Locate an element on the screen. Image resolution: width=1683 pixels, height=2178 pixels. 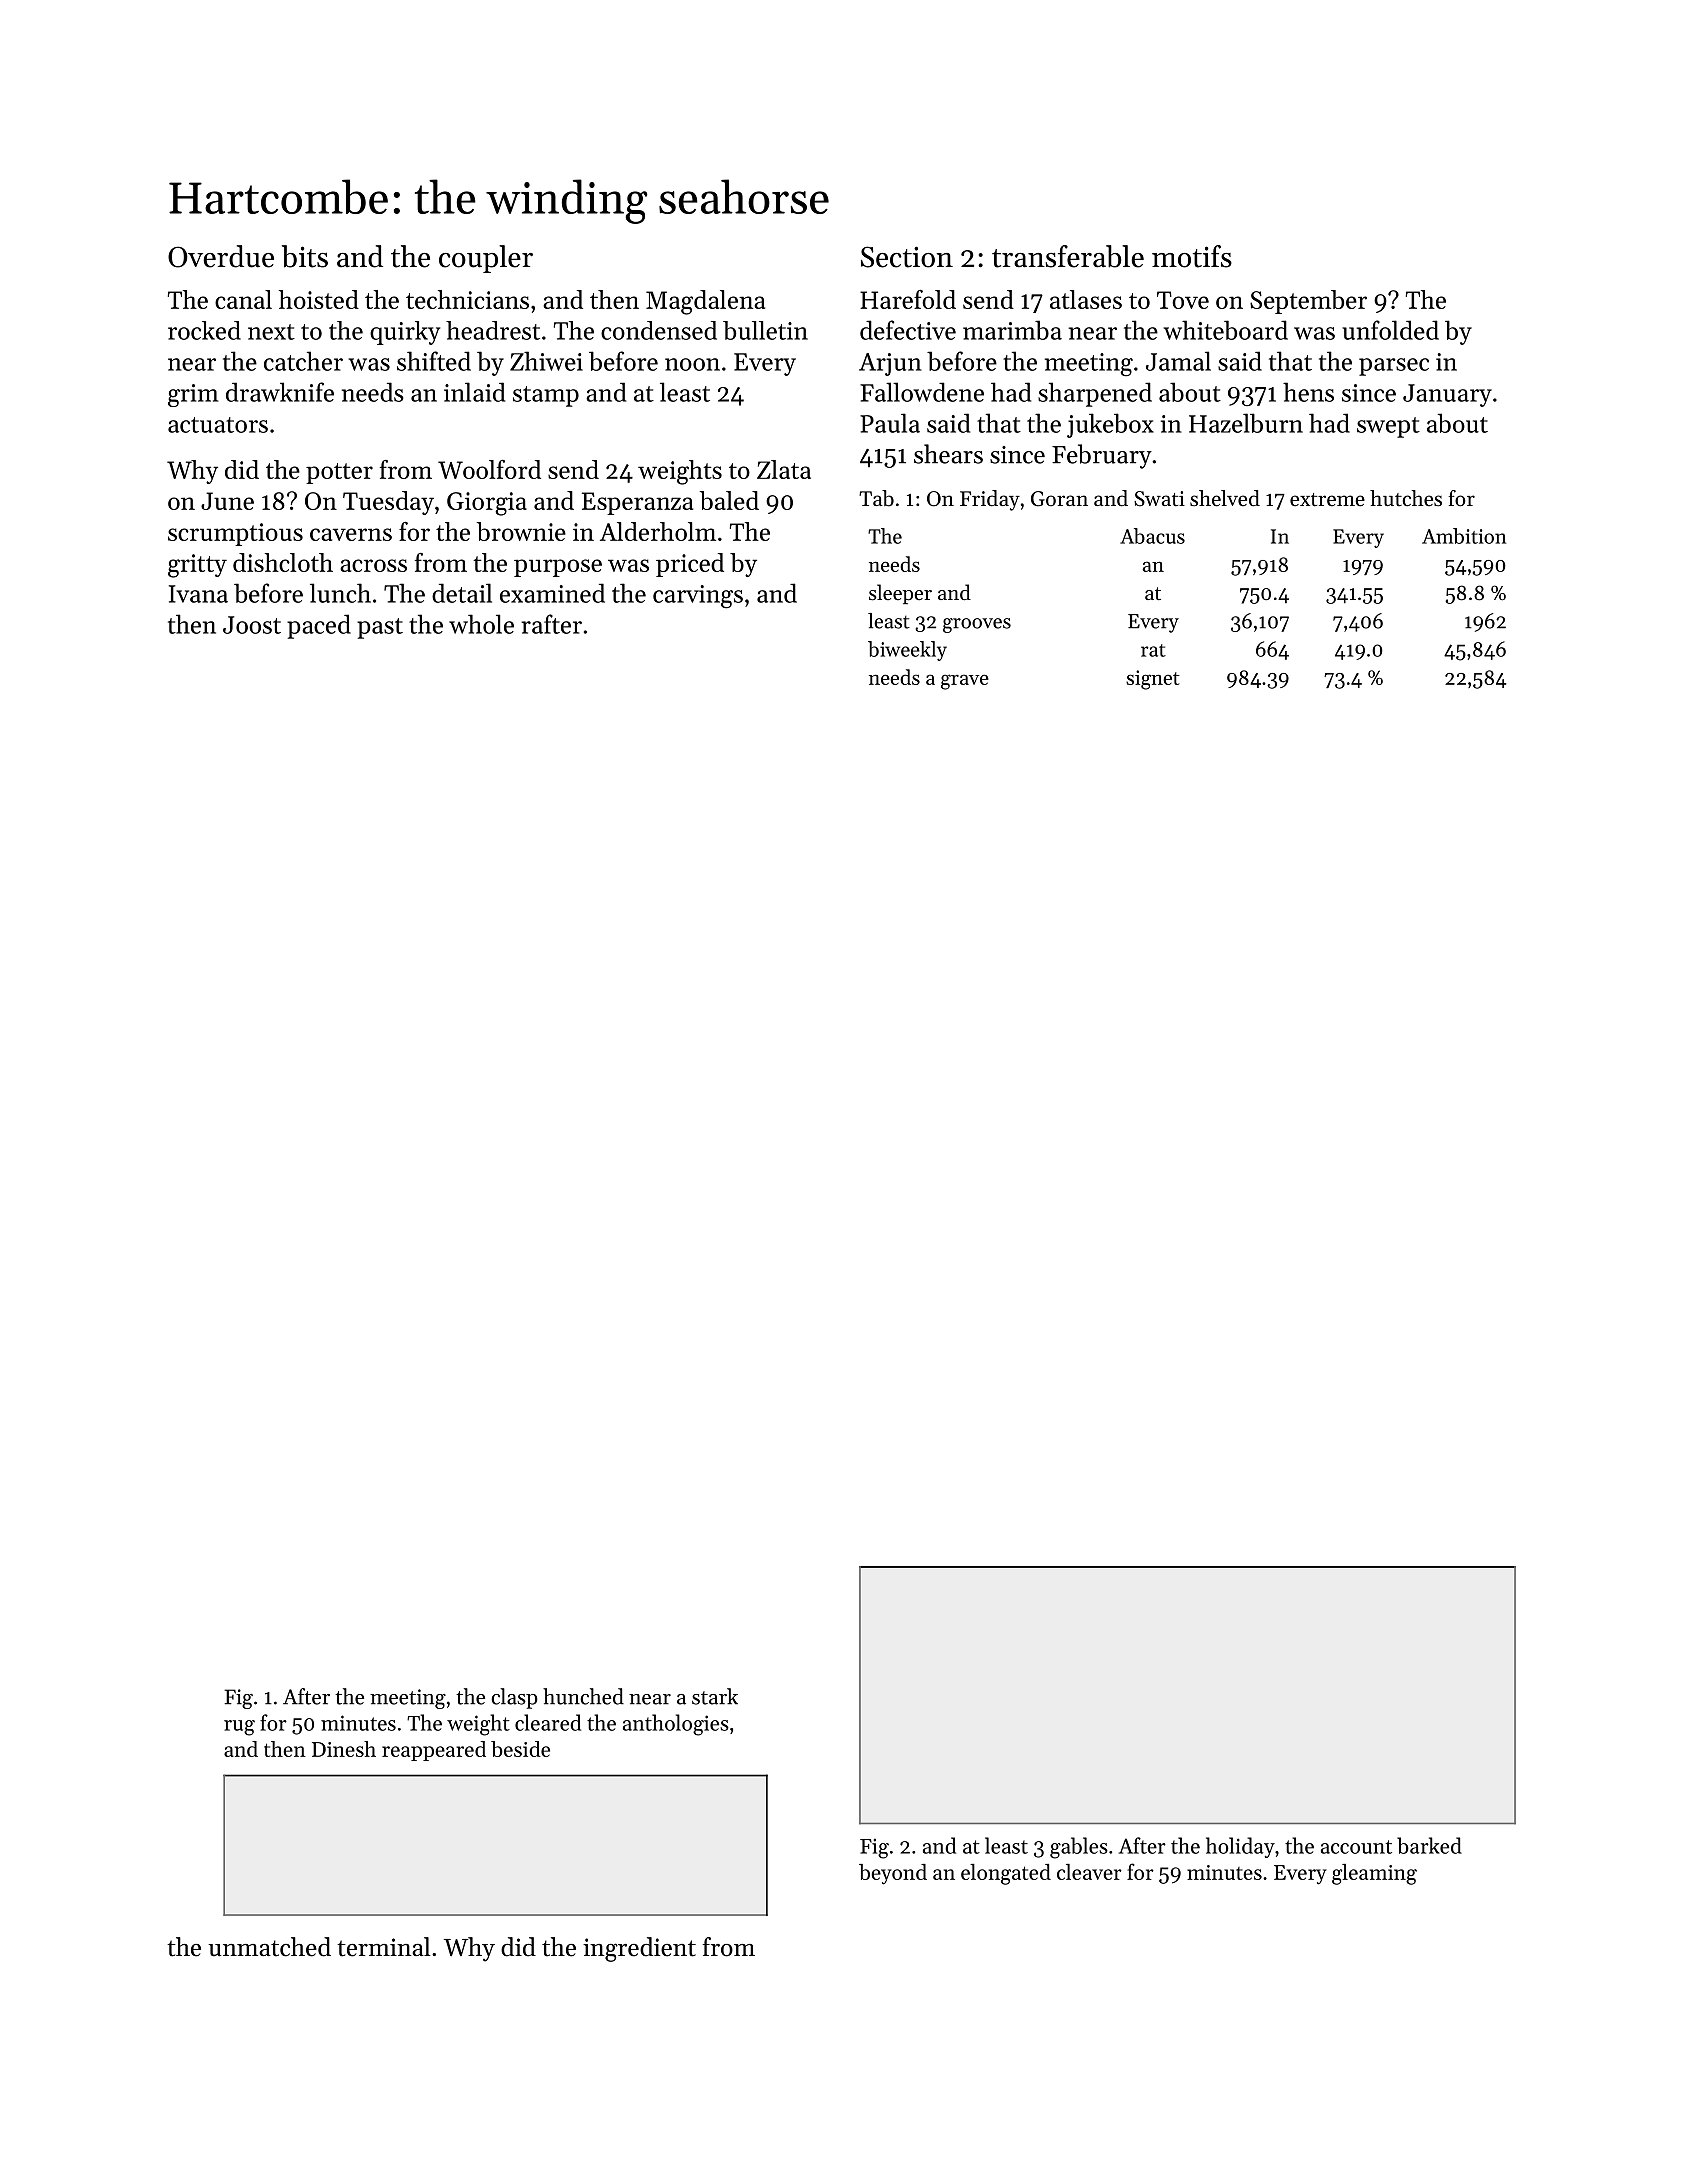
coupler is located at coordinates (486, 259).
